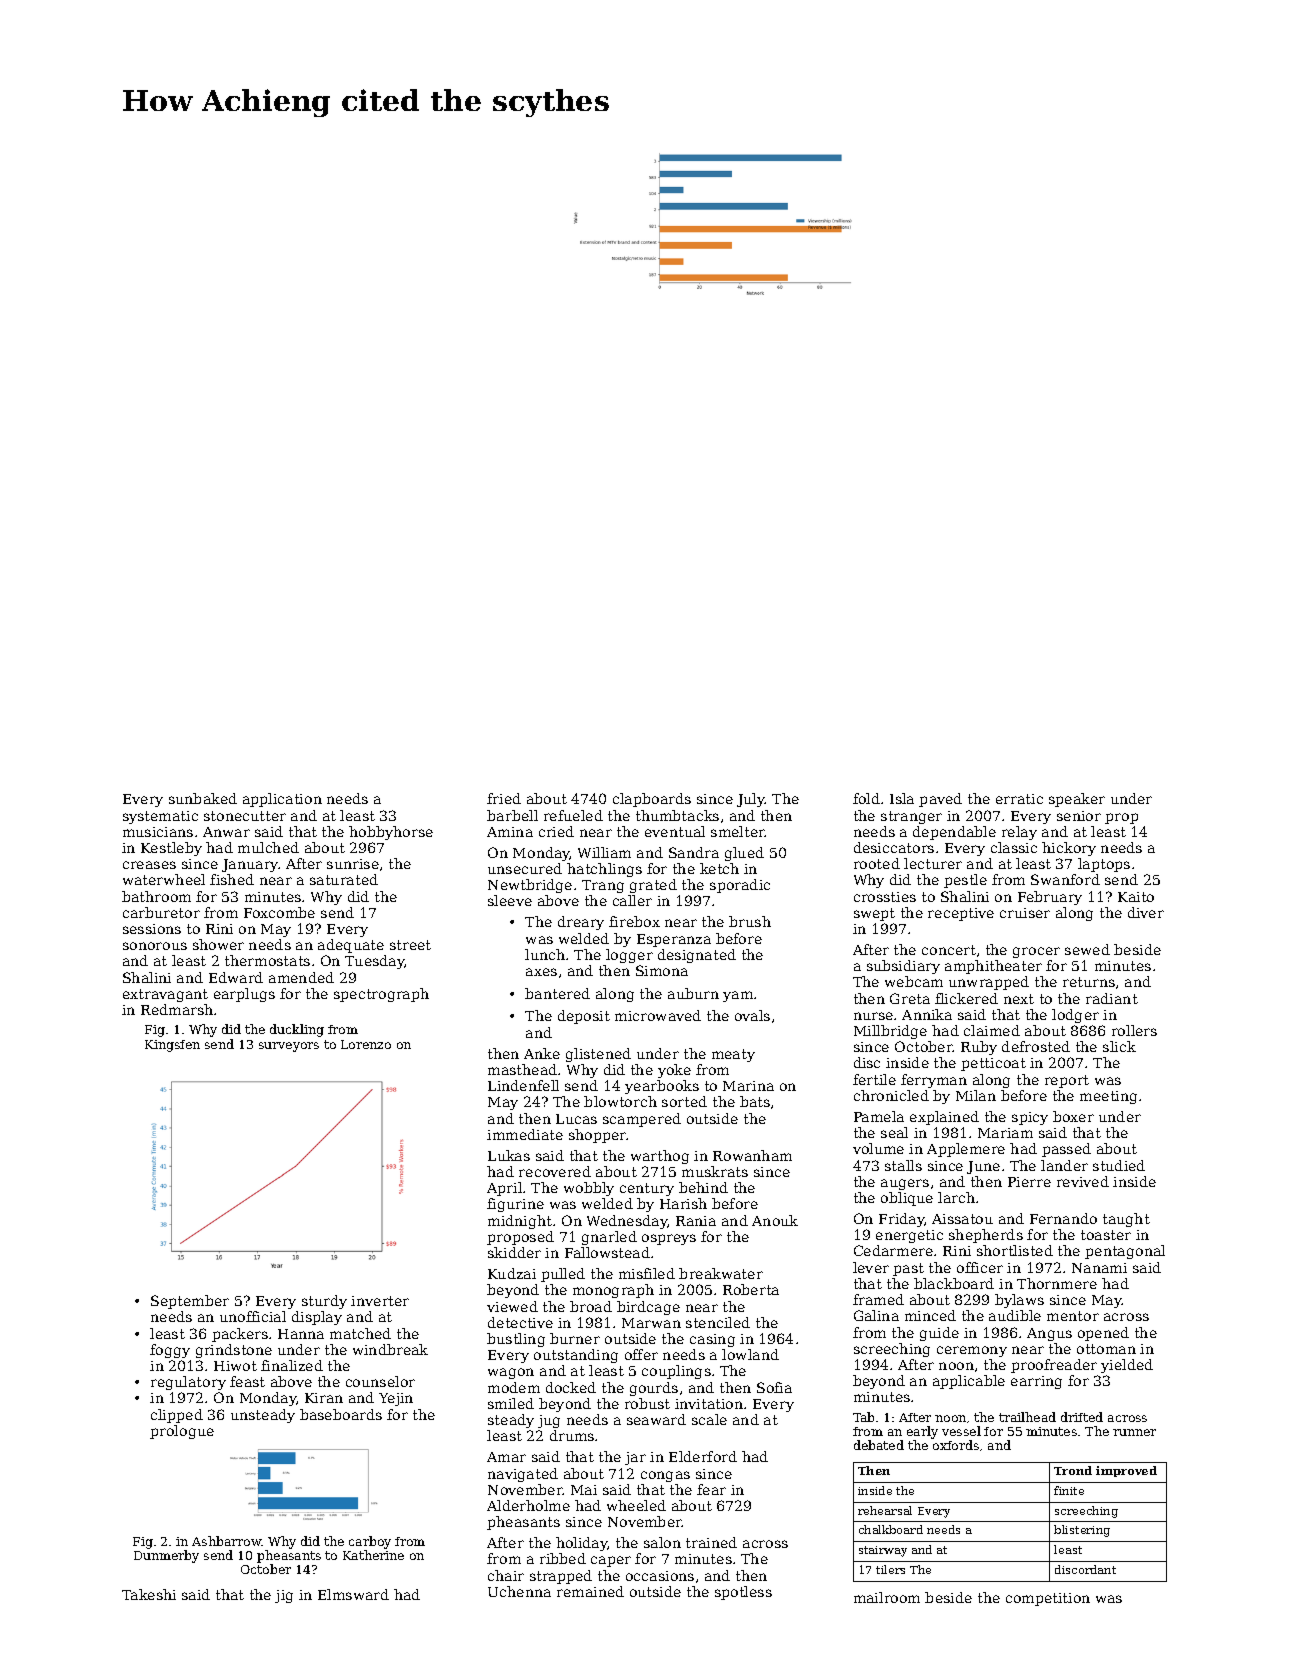  What do you see at coordinates (509, 1155) in the document?
I see `Lukas` at bounding box center [509, 1155].
